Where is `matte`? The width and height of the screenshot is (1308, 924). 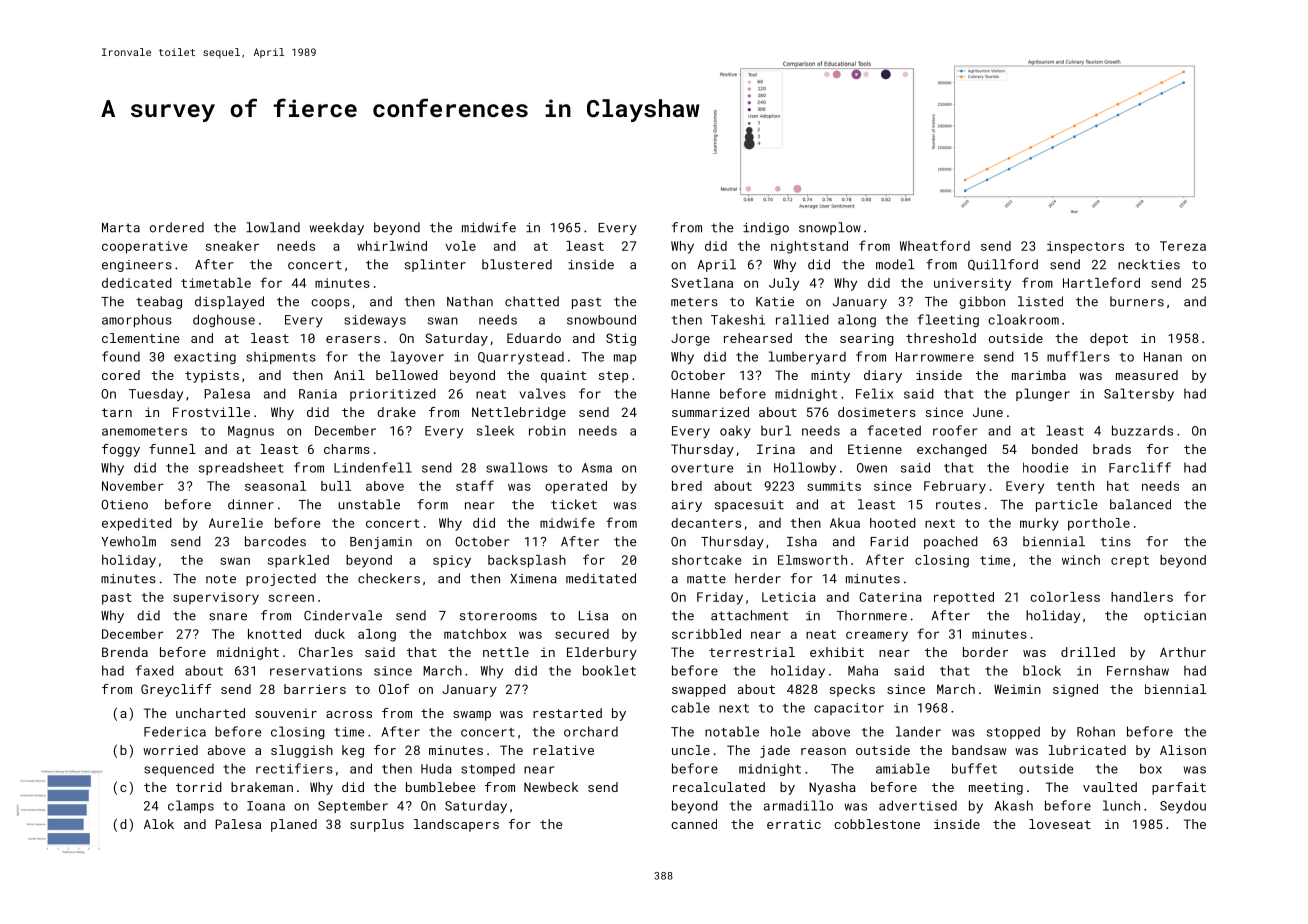 matte is located at coordinates (706, 579).
